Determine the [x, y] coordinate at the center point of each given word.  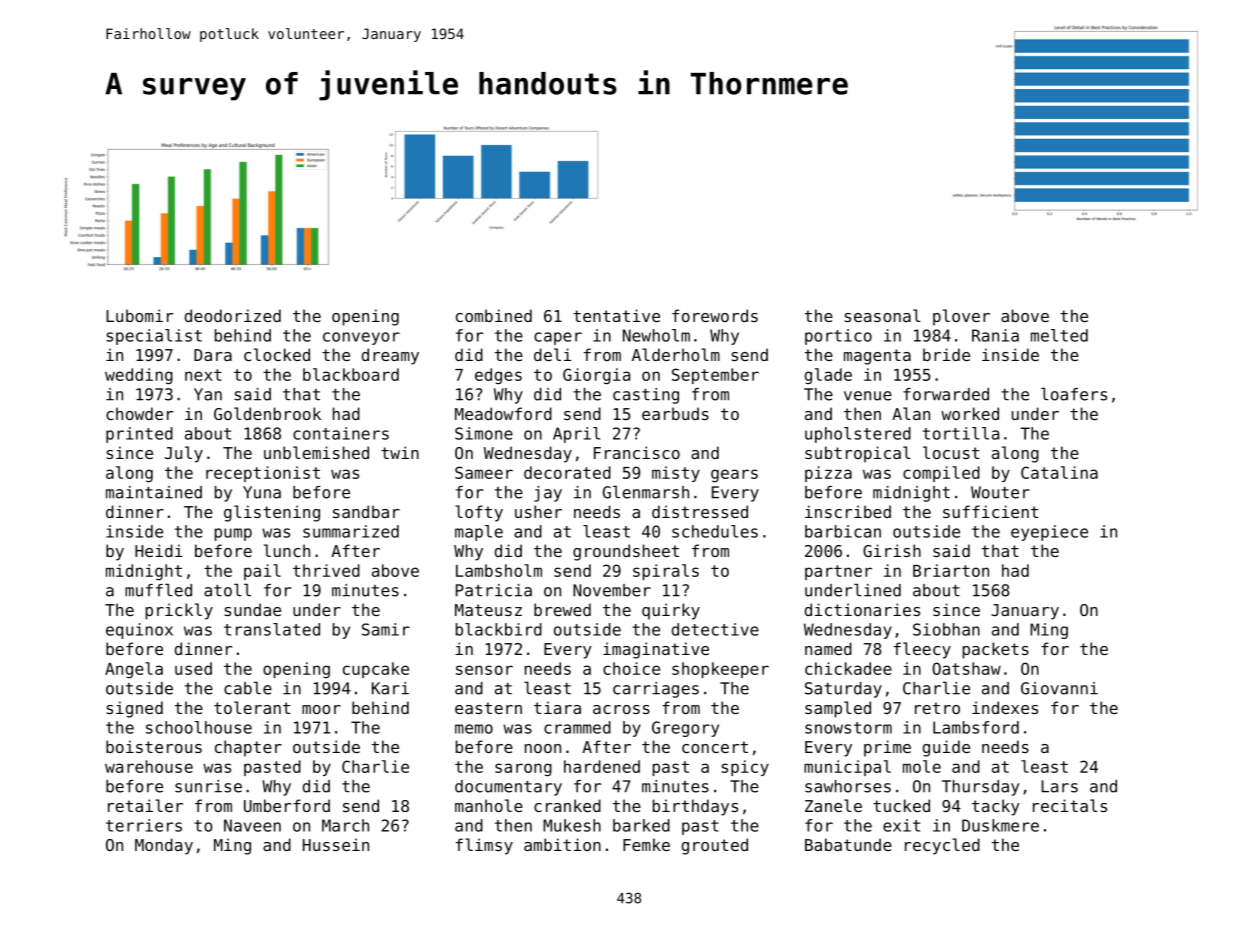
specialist [154, 337]
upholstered [858, 435]
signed [135, 709]
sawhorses [848, 786]
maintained [154, 492]
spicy [745, 768]
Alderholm [676, 354]
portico [838, 337]
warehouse [149, 766]
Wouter [1000, 492]
